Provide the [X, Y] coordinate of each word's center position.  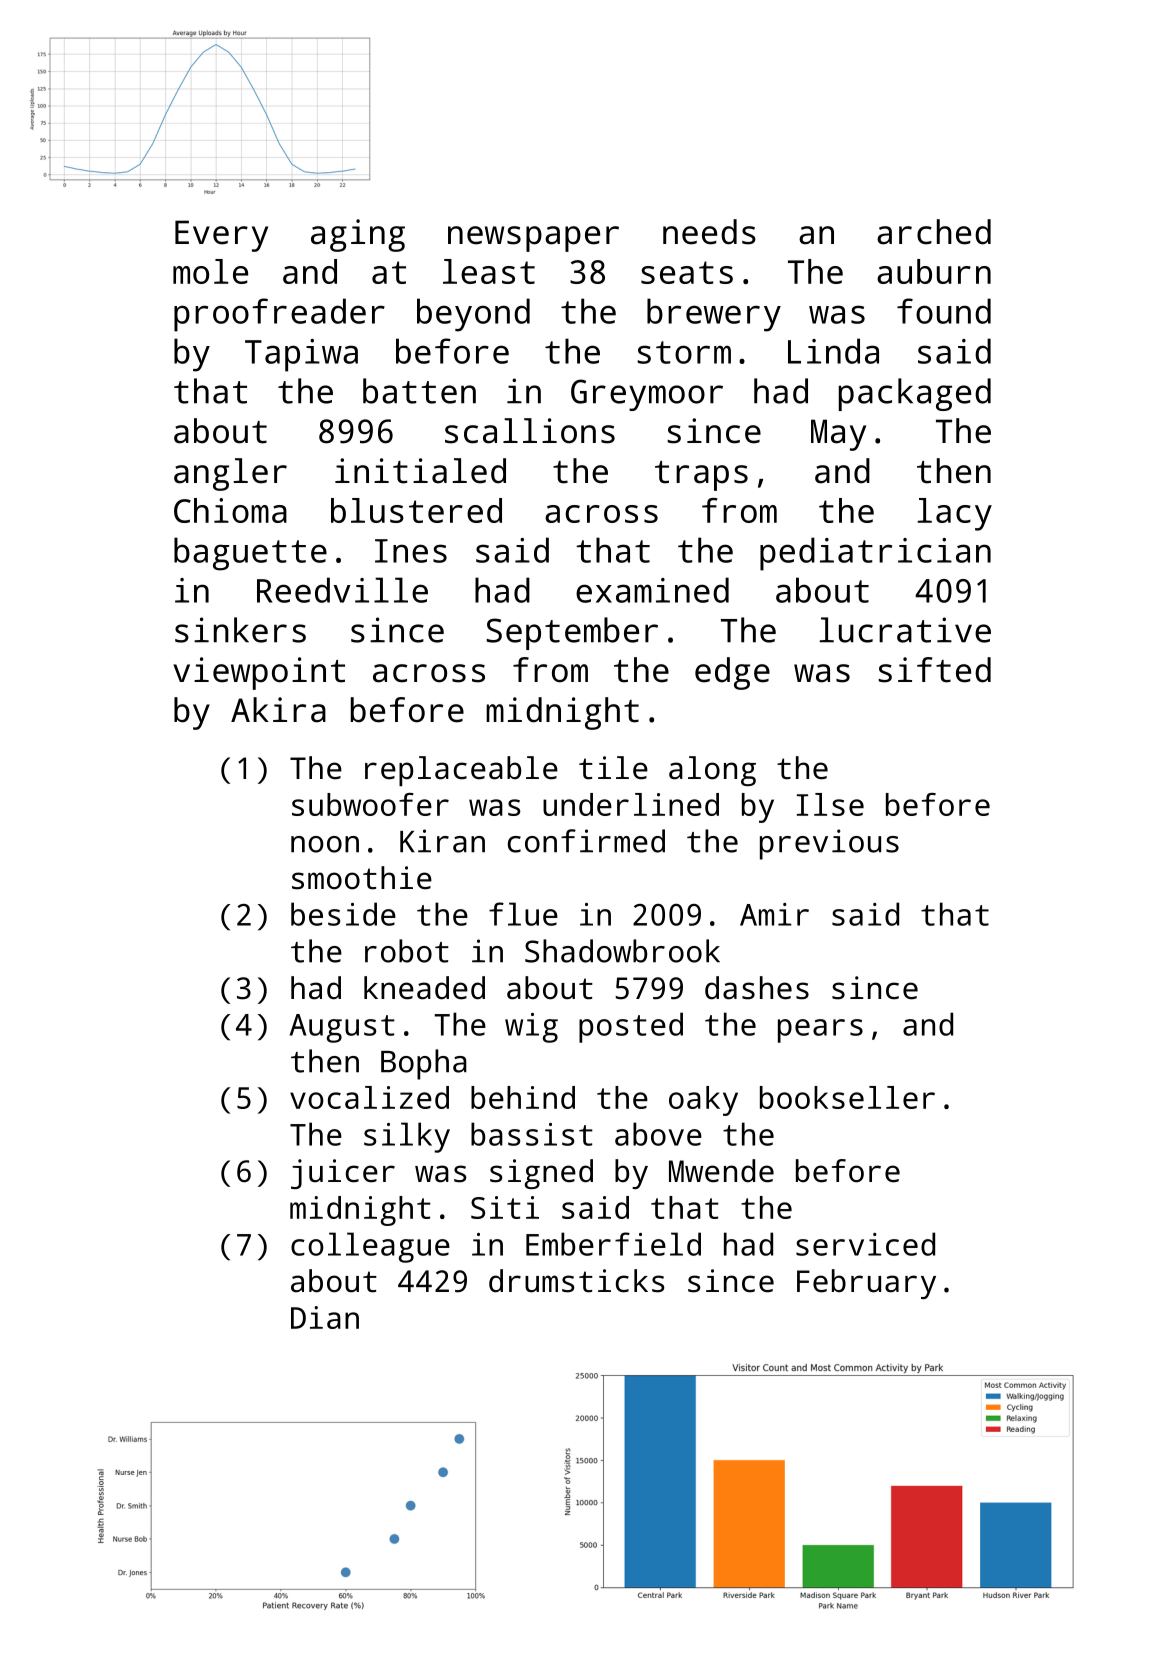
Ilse [830, 804]
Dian [325, 1317]
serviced [865, 1244]
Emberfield [613, 1244]
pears [820, 1031]
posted [631, 1027]
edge [732, 673]
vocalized [369, 1097]
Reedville [342, 590]
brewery [714, 315]
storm [684, 352]
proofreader [279, 315]
